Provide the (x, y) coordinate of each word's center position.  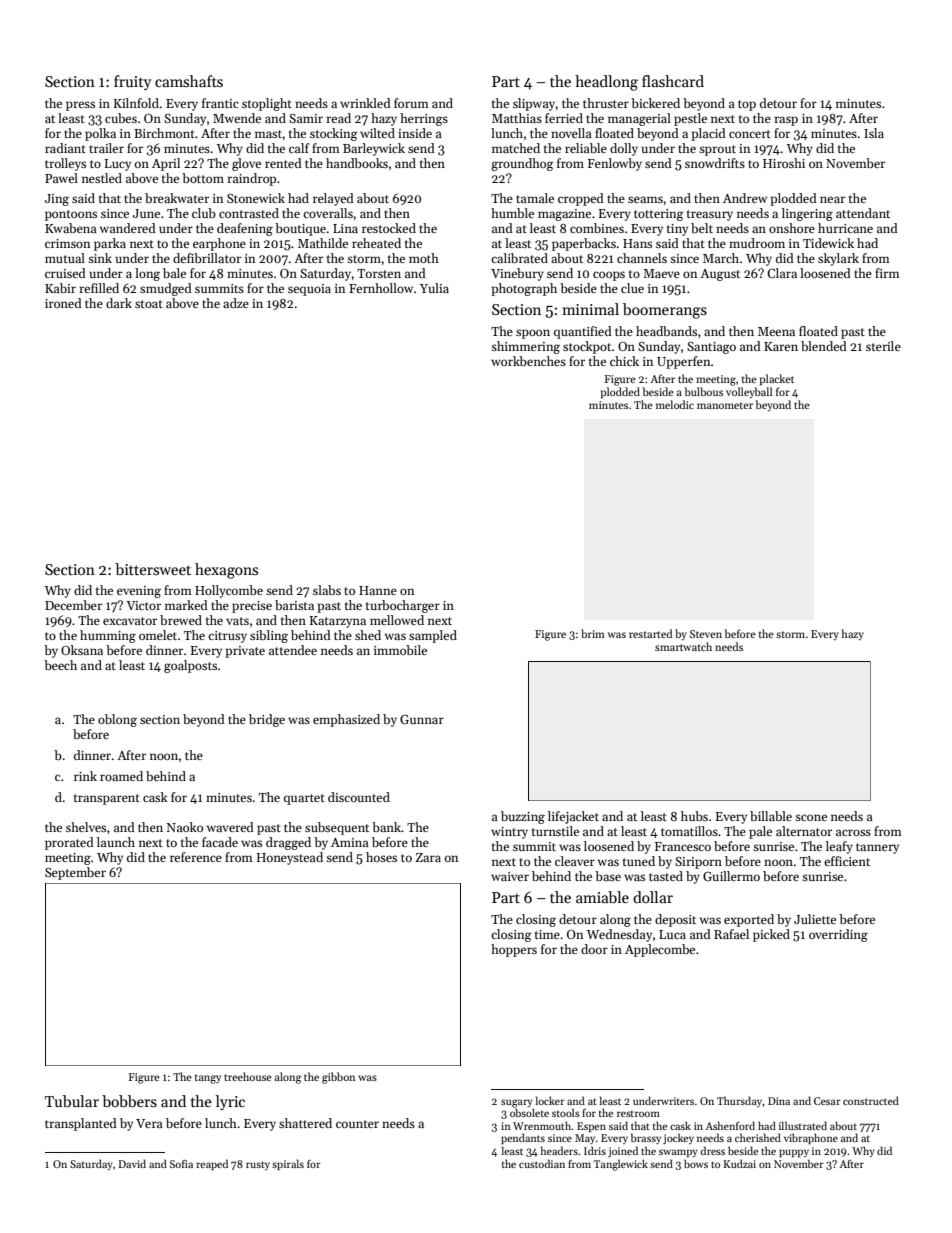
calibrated (519, 258)
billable (771, 816)
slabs (327, 590)
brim (593, 633)
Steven (706, 634)
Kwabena (71, 228)
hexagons (226, 571)
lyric (230, 1102)
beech (60, 665)
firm (887, 273)
